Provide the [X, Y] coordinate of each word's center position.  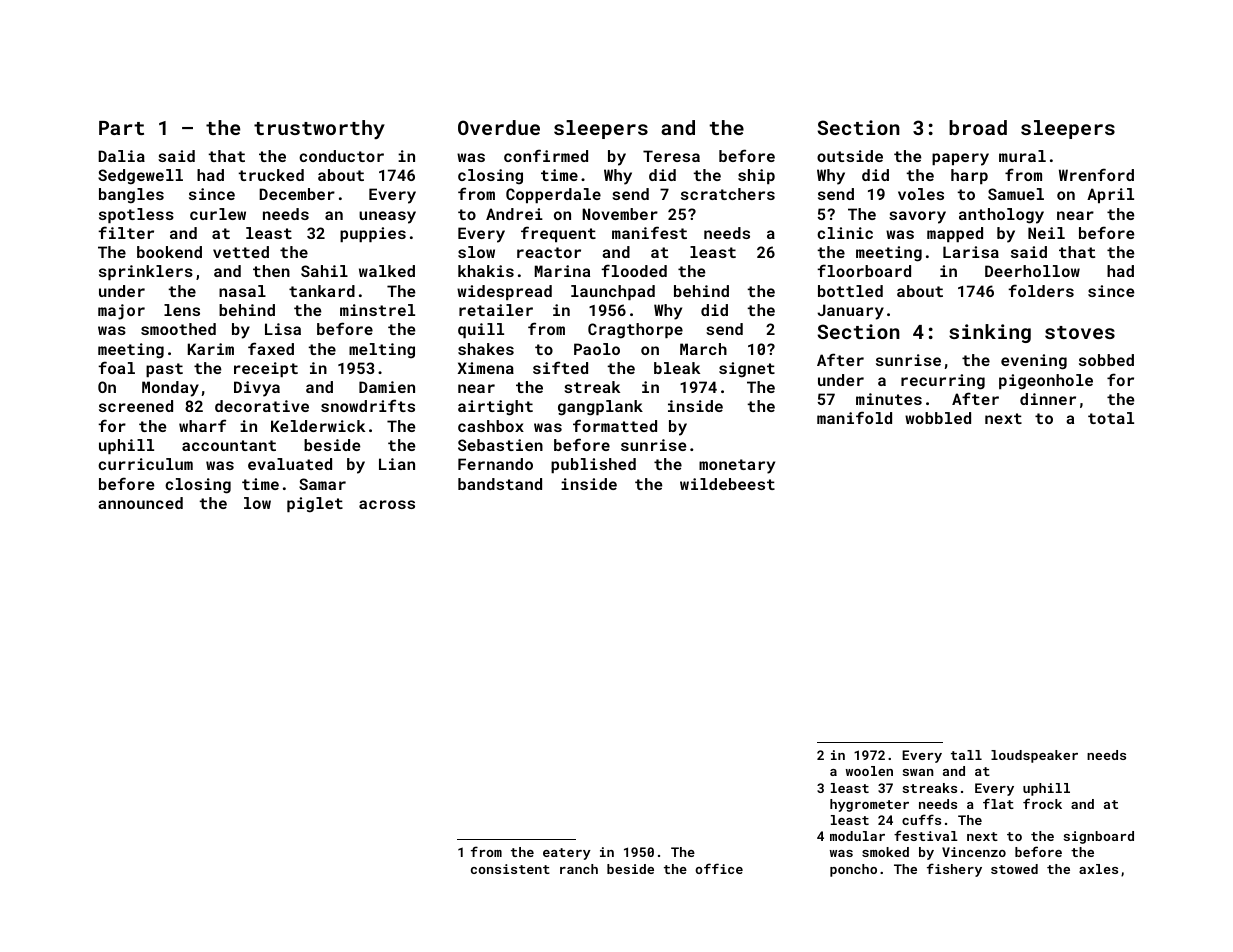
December [297, 194]
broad [978, 127]
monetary [737, 466]
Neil [1046, 233]
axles [1098, 869]
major [121, 312]
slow [476, 252]
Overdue [499, 127]
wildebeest [727, 484]
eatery [567, 854]
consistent [510, 869]
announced [140, 503]
